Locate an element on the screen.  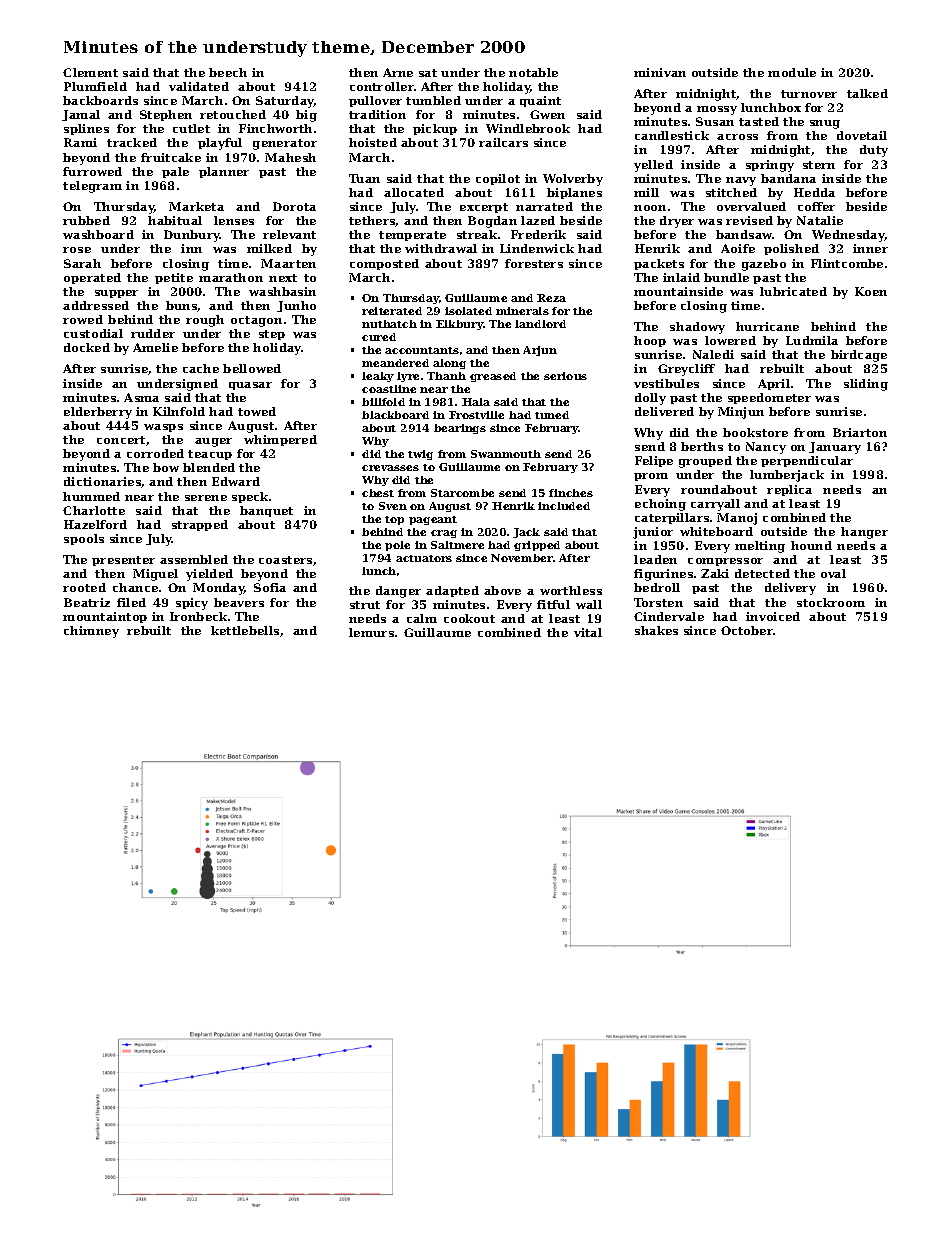
kettlebells is located at coordinates (245, 630).
